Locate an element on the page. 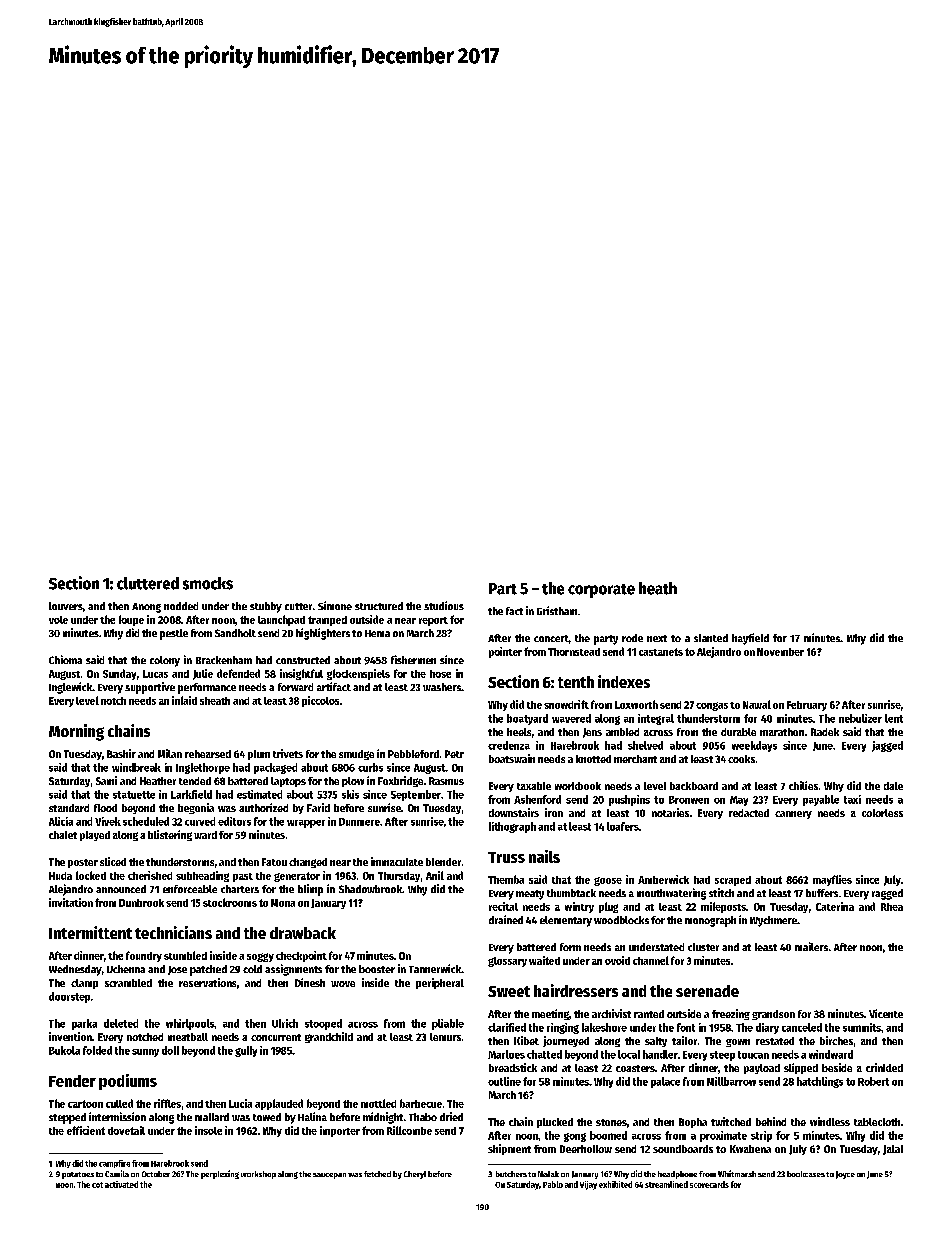  breadstick is located at coordinates (513, 1067).
